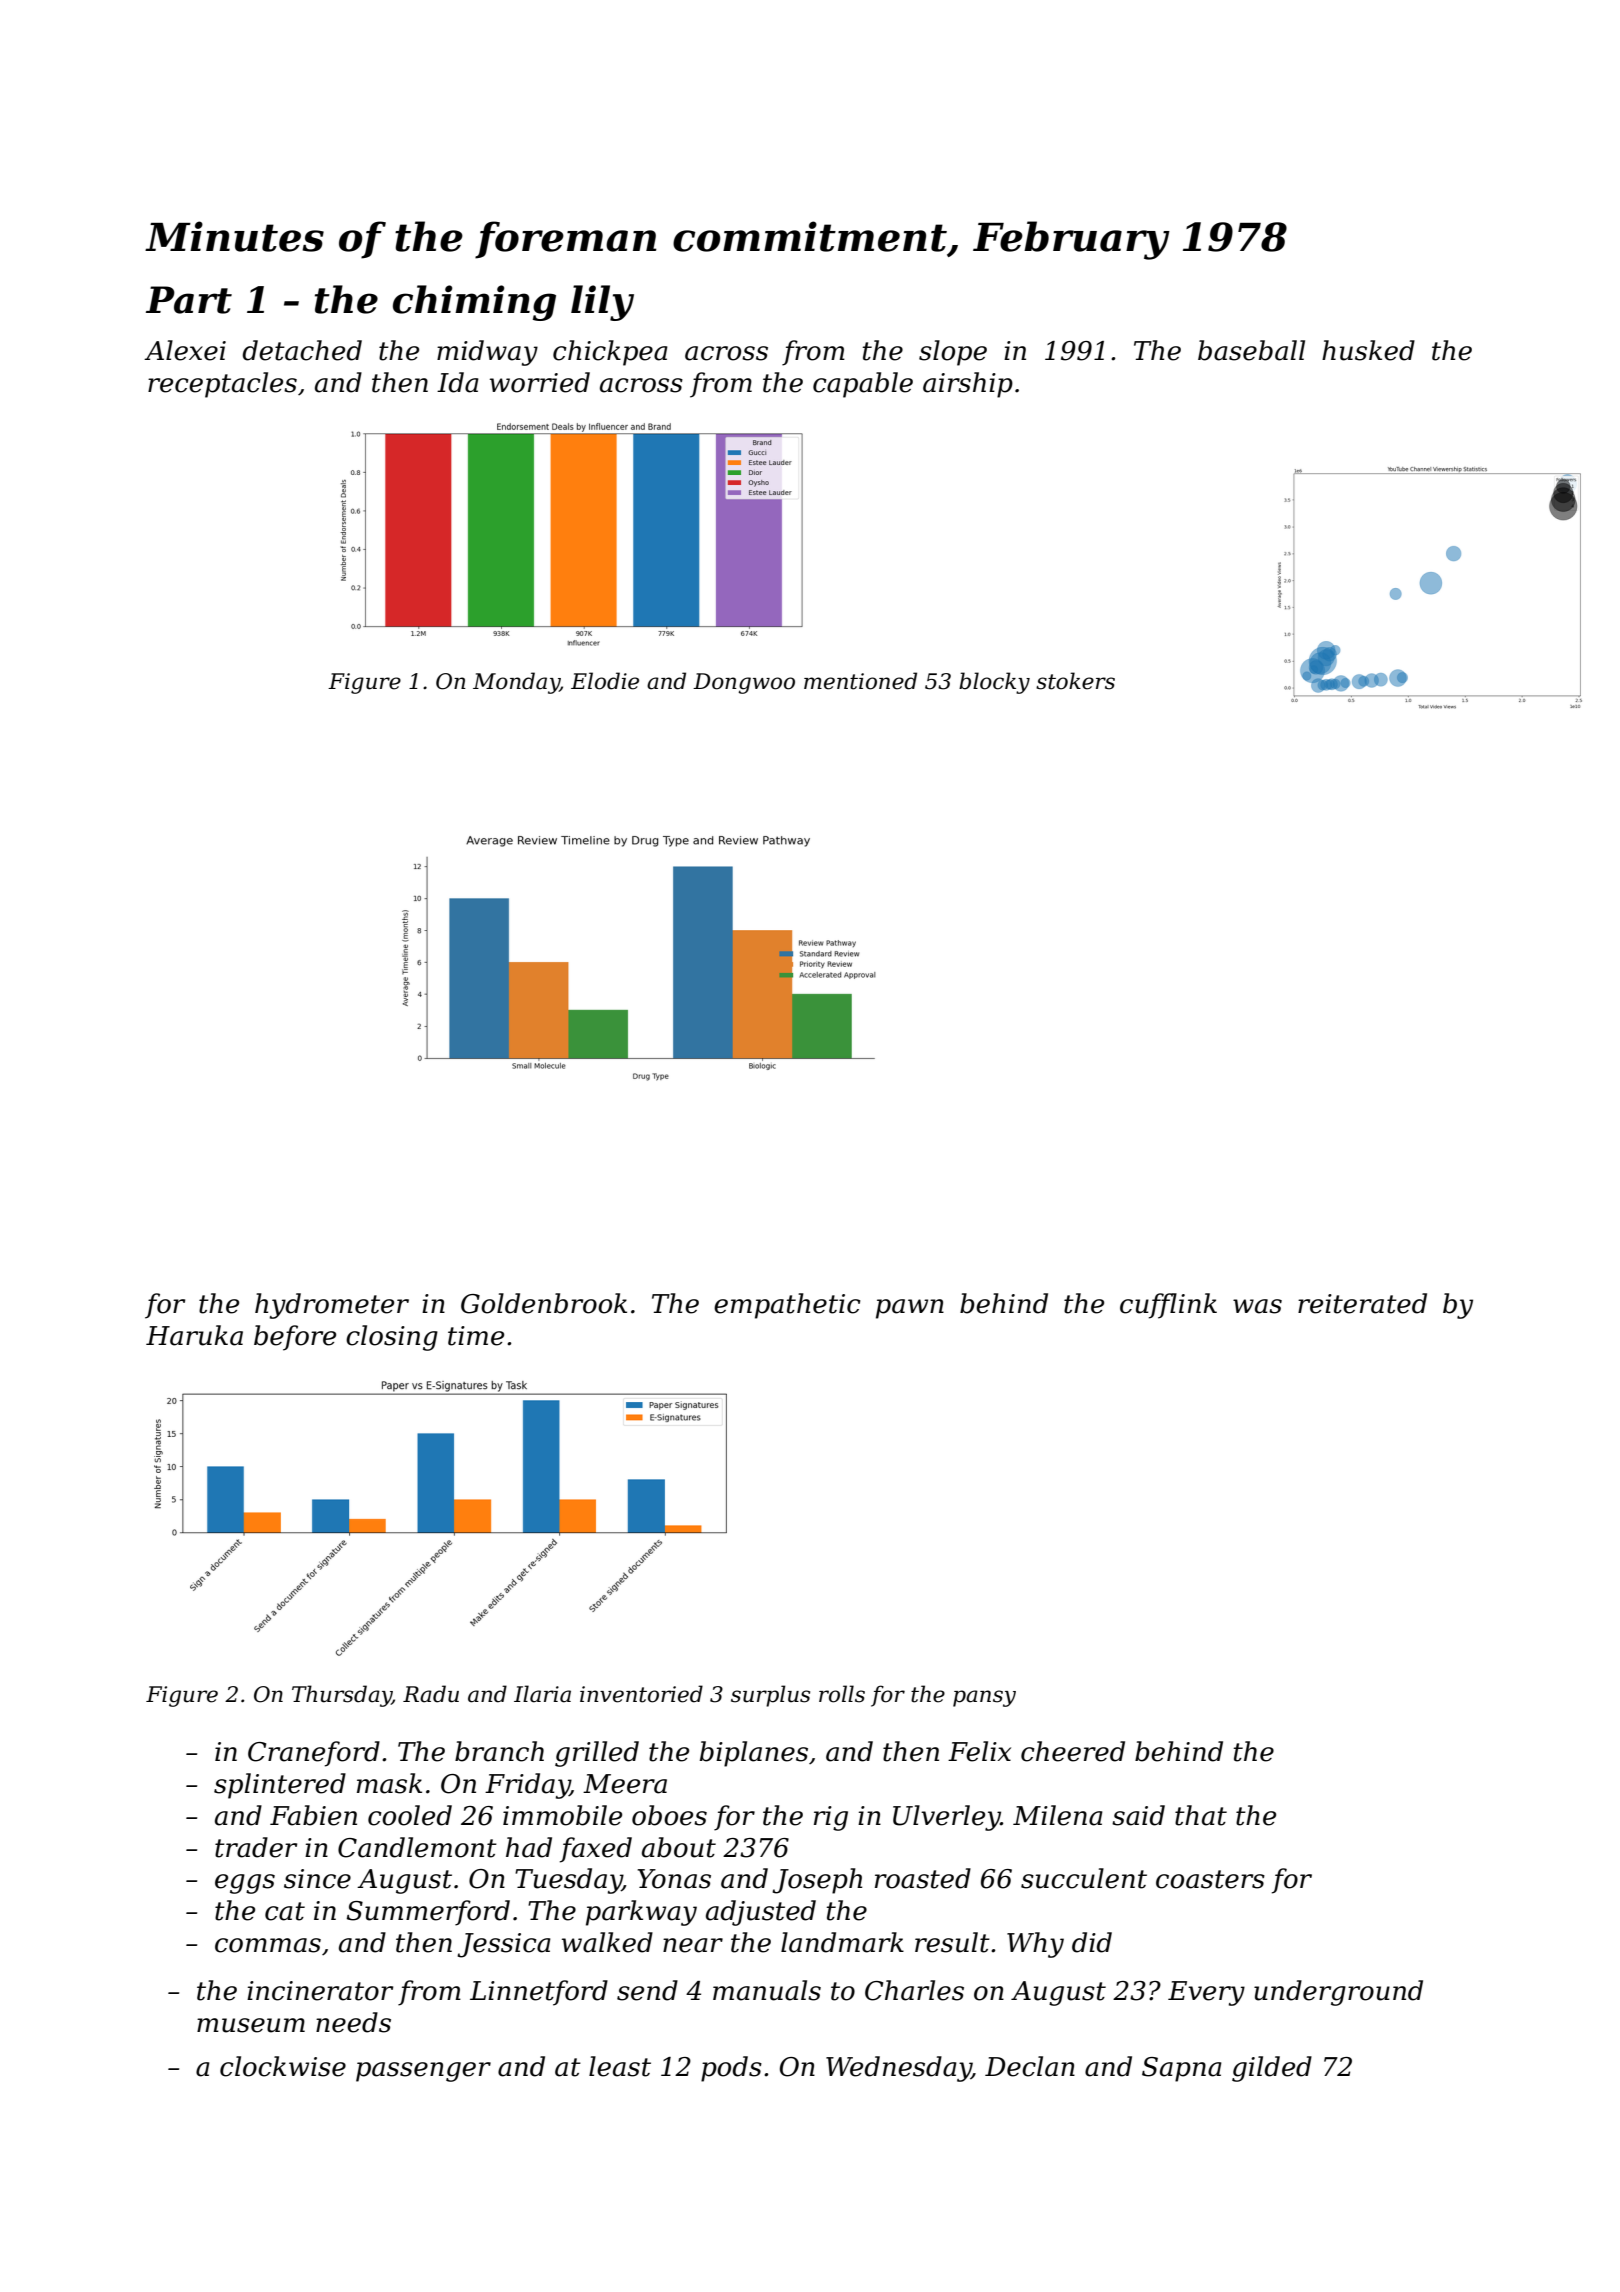 The image size is (1620, 2292). I want to click on Elodie, so click(605, 681).
